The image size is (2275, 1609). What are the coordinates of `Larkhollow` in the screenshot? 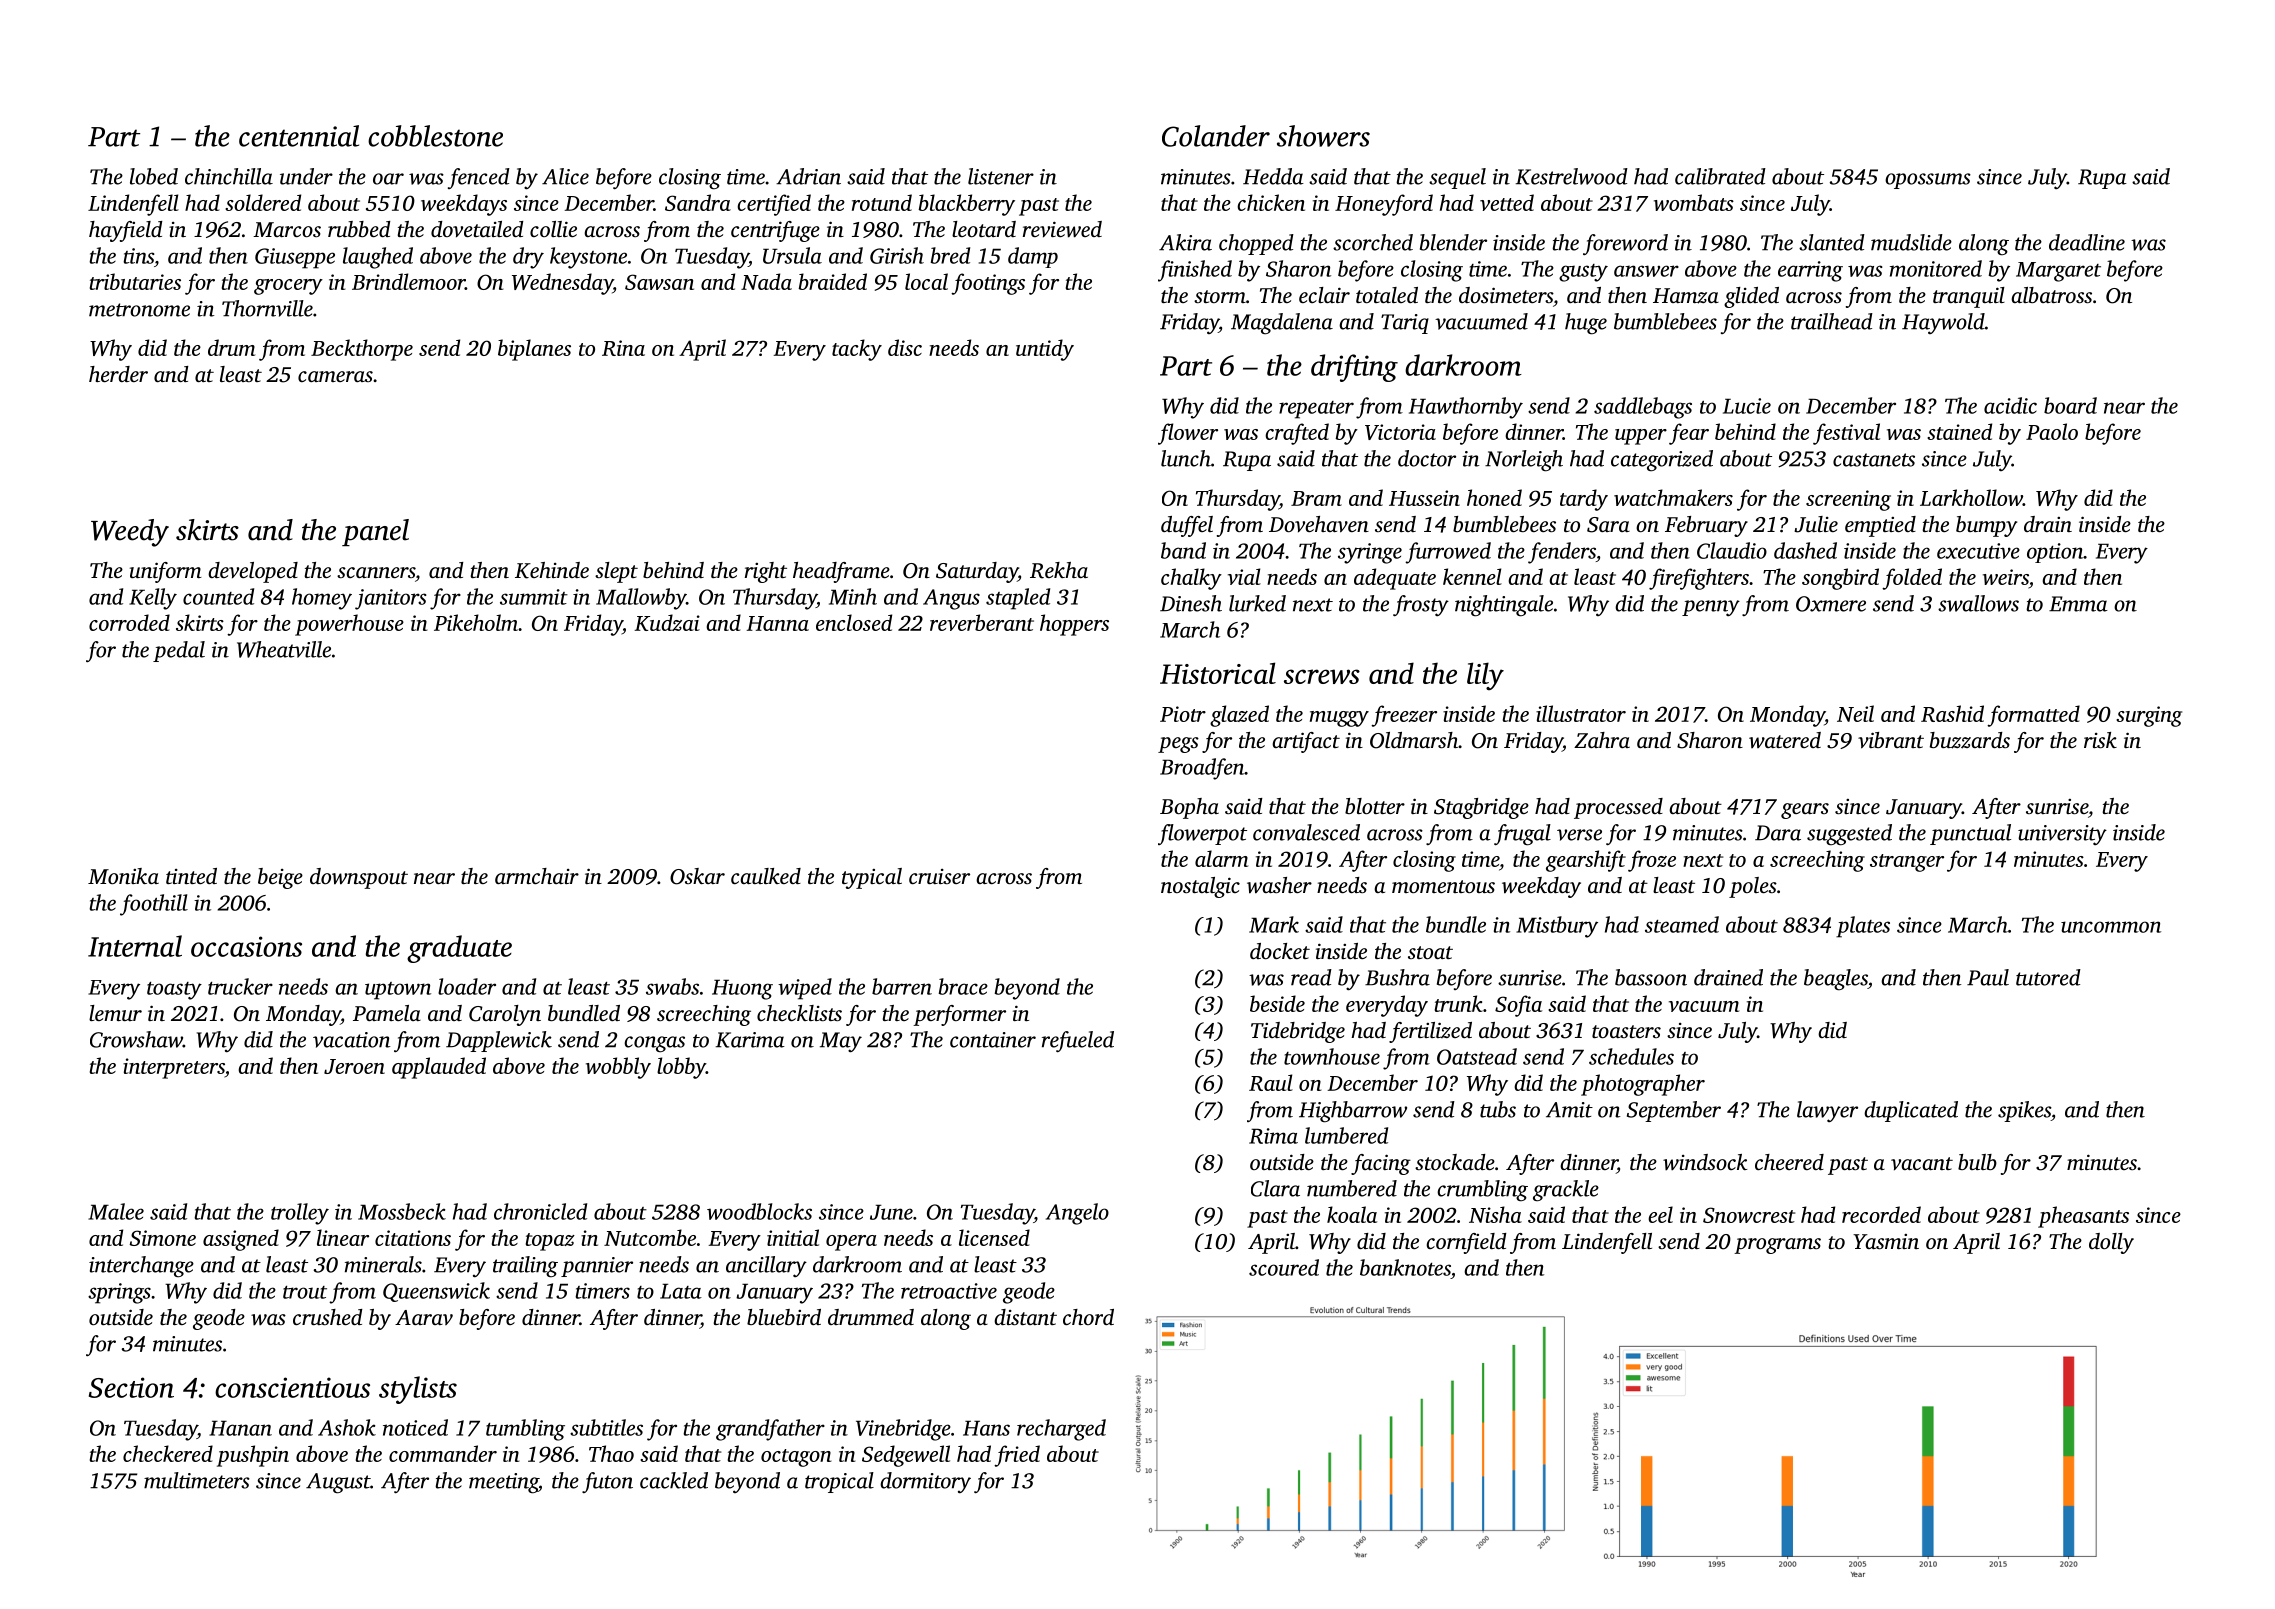 It's located at (1971, 497).
